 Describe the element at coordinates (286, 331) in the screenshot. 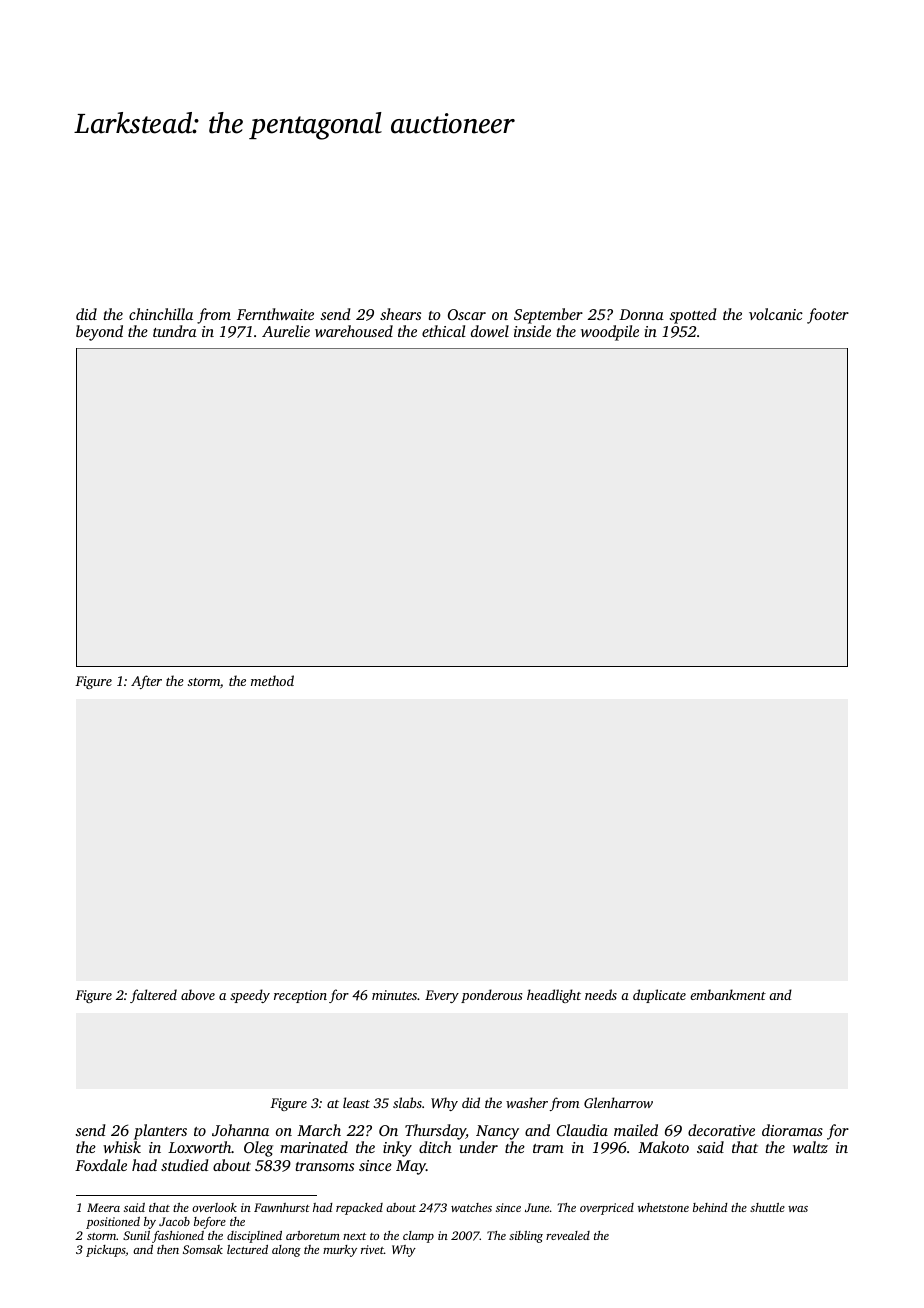

I see `Aurelie` at that location.
